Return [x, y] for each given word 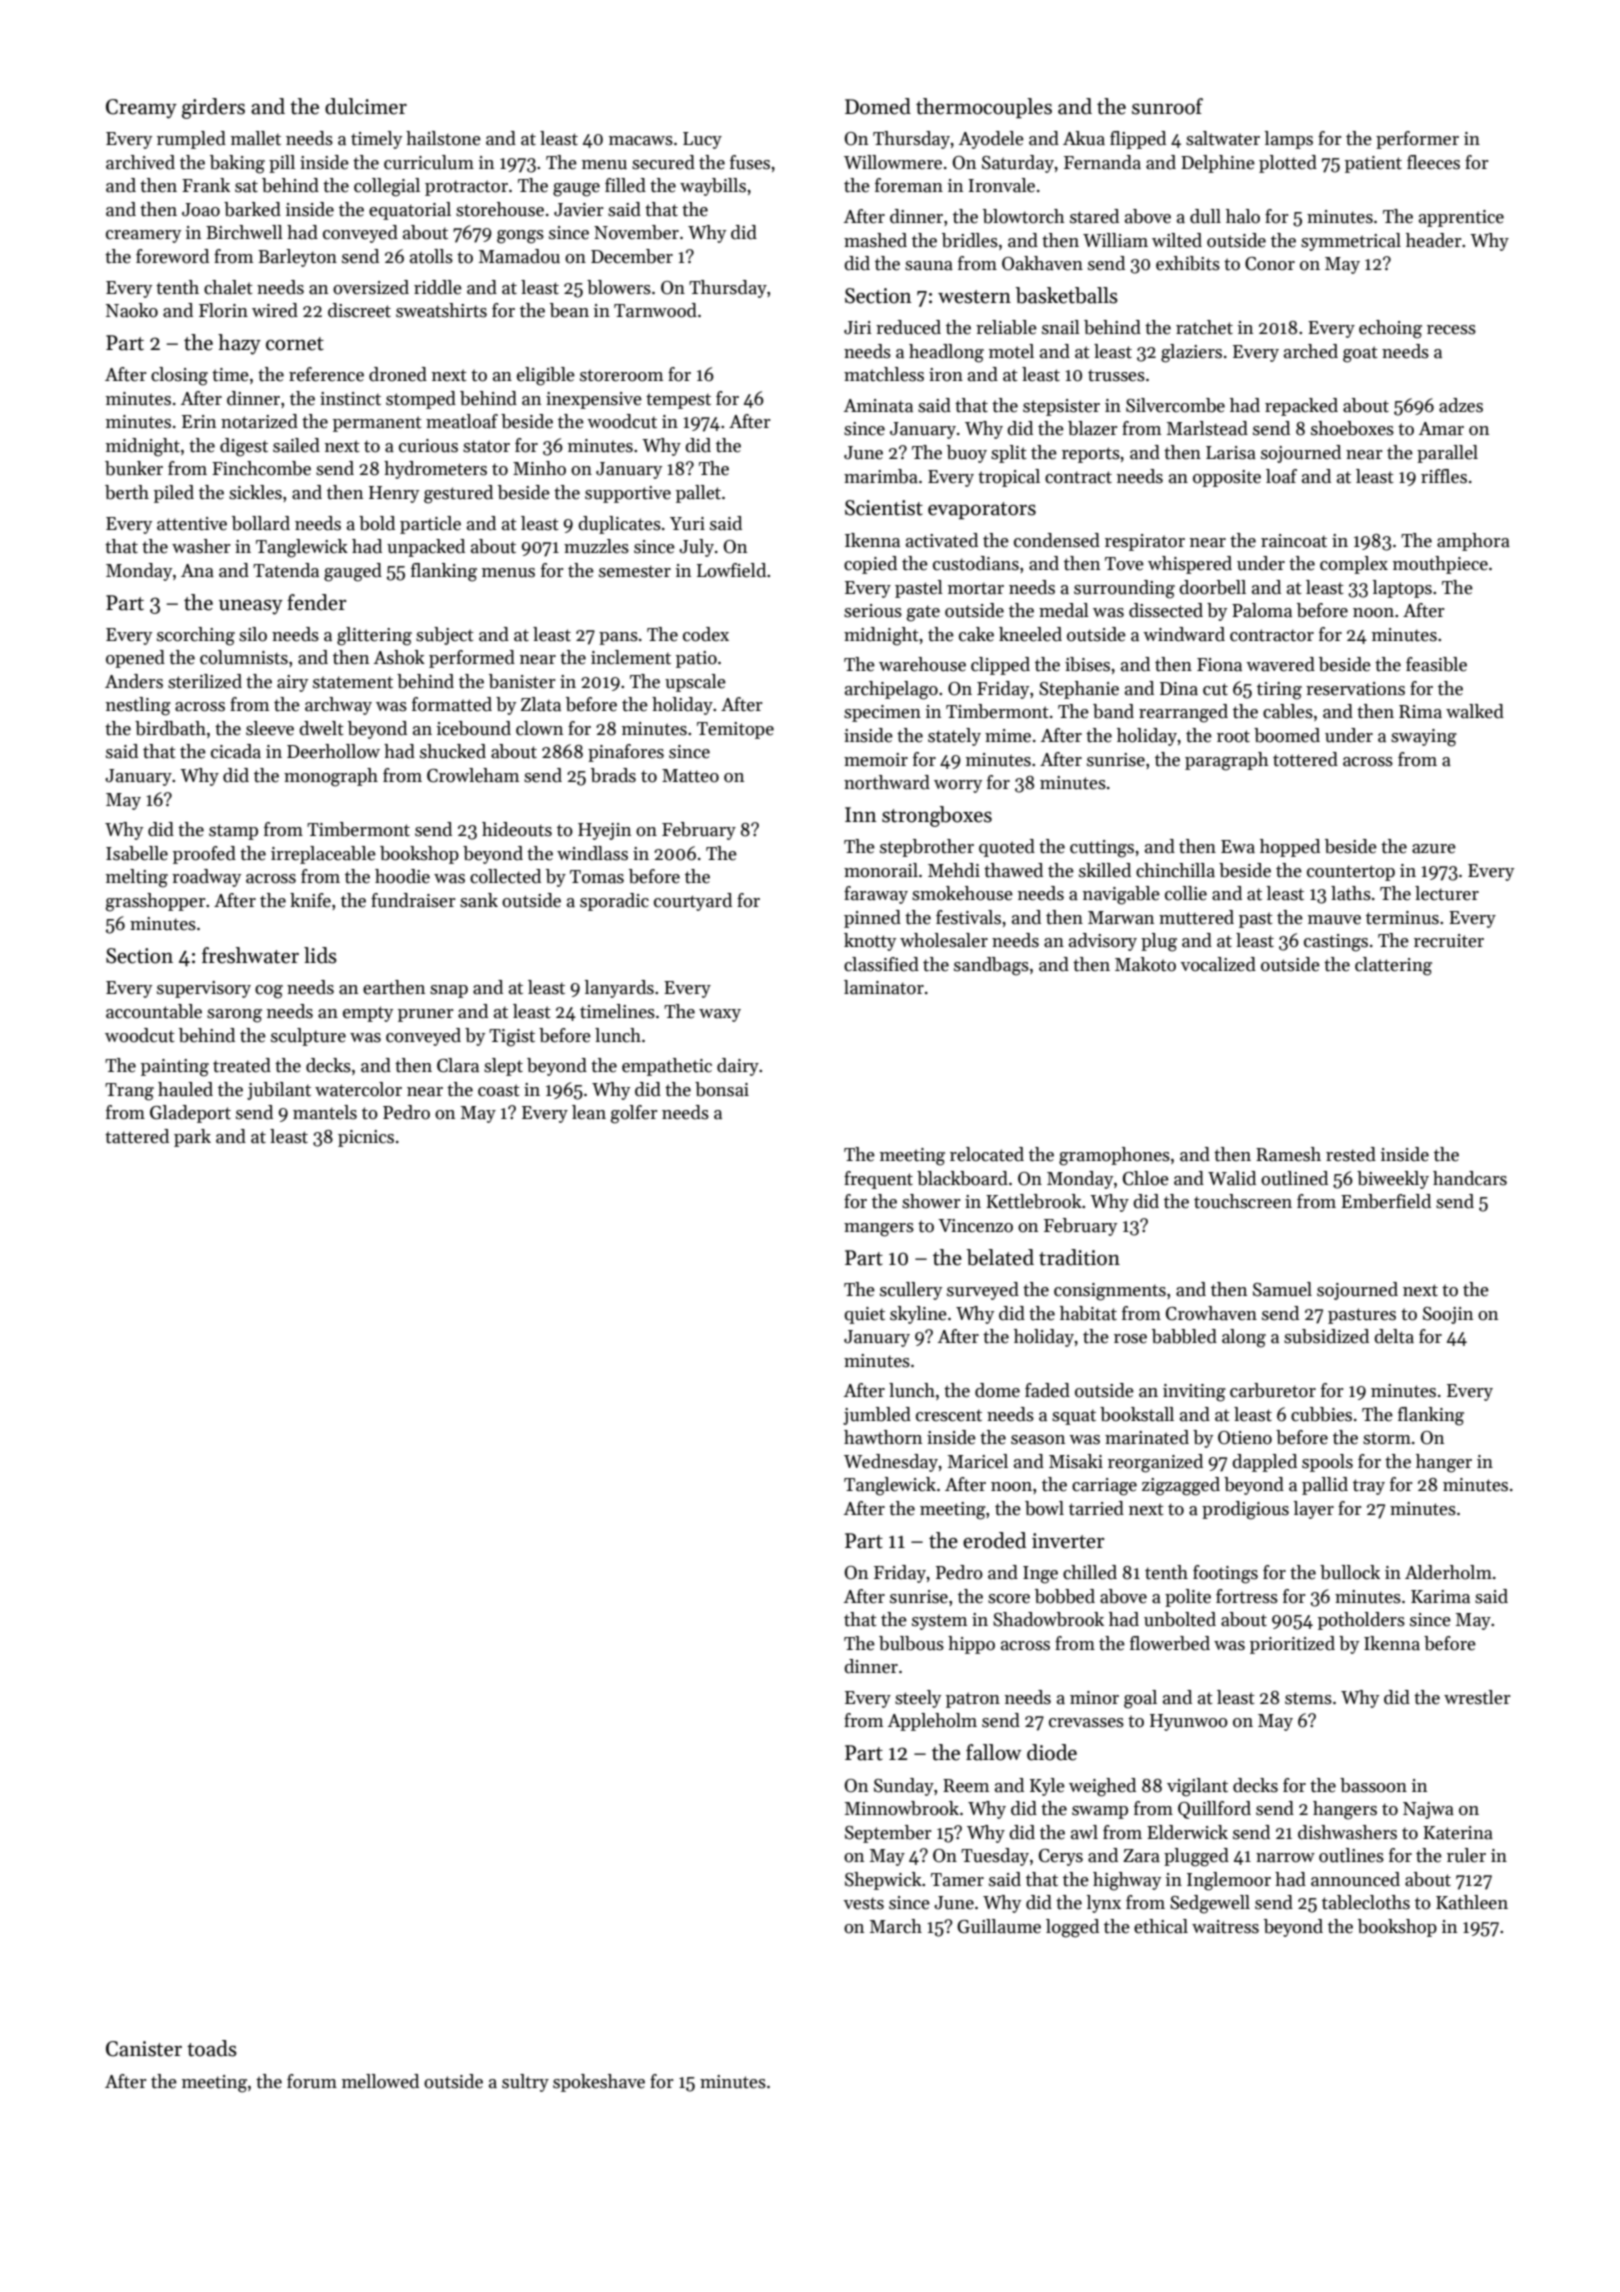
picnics [366, 1138]
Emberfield [1386, 1201]
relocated [987, 1154]
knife [310, 900]
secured [663, 162]
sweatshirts [441, 310]
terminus [1402, 918]
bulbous [911, 1643]
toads [212, 2048]
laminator [884, 987]
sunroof [1167, 106]
